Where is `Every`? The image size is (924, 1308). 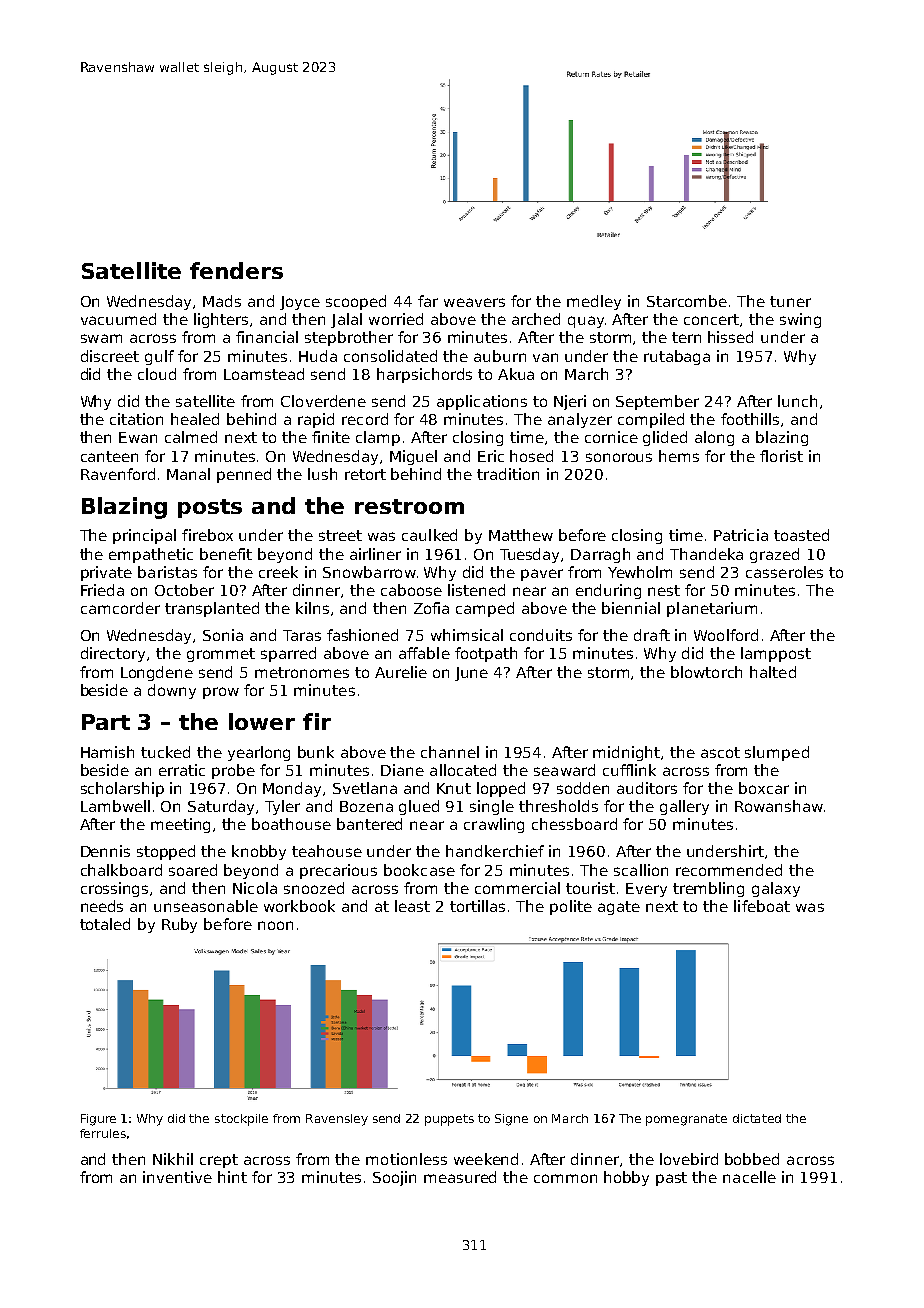 Every is located at coordinates (646, 890).
